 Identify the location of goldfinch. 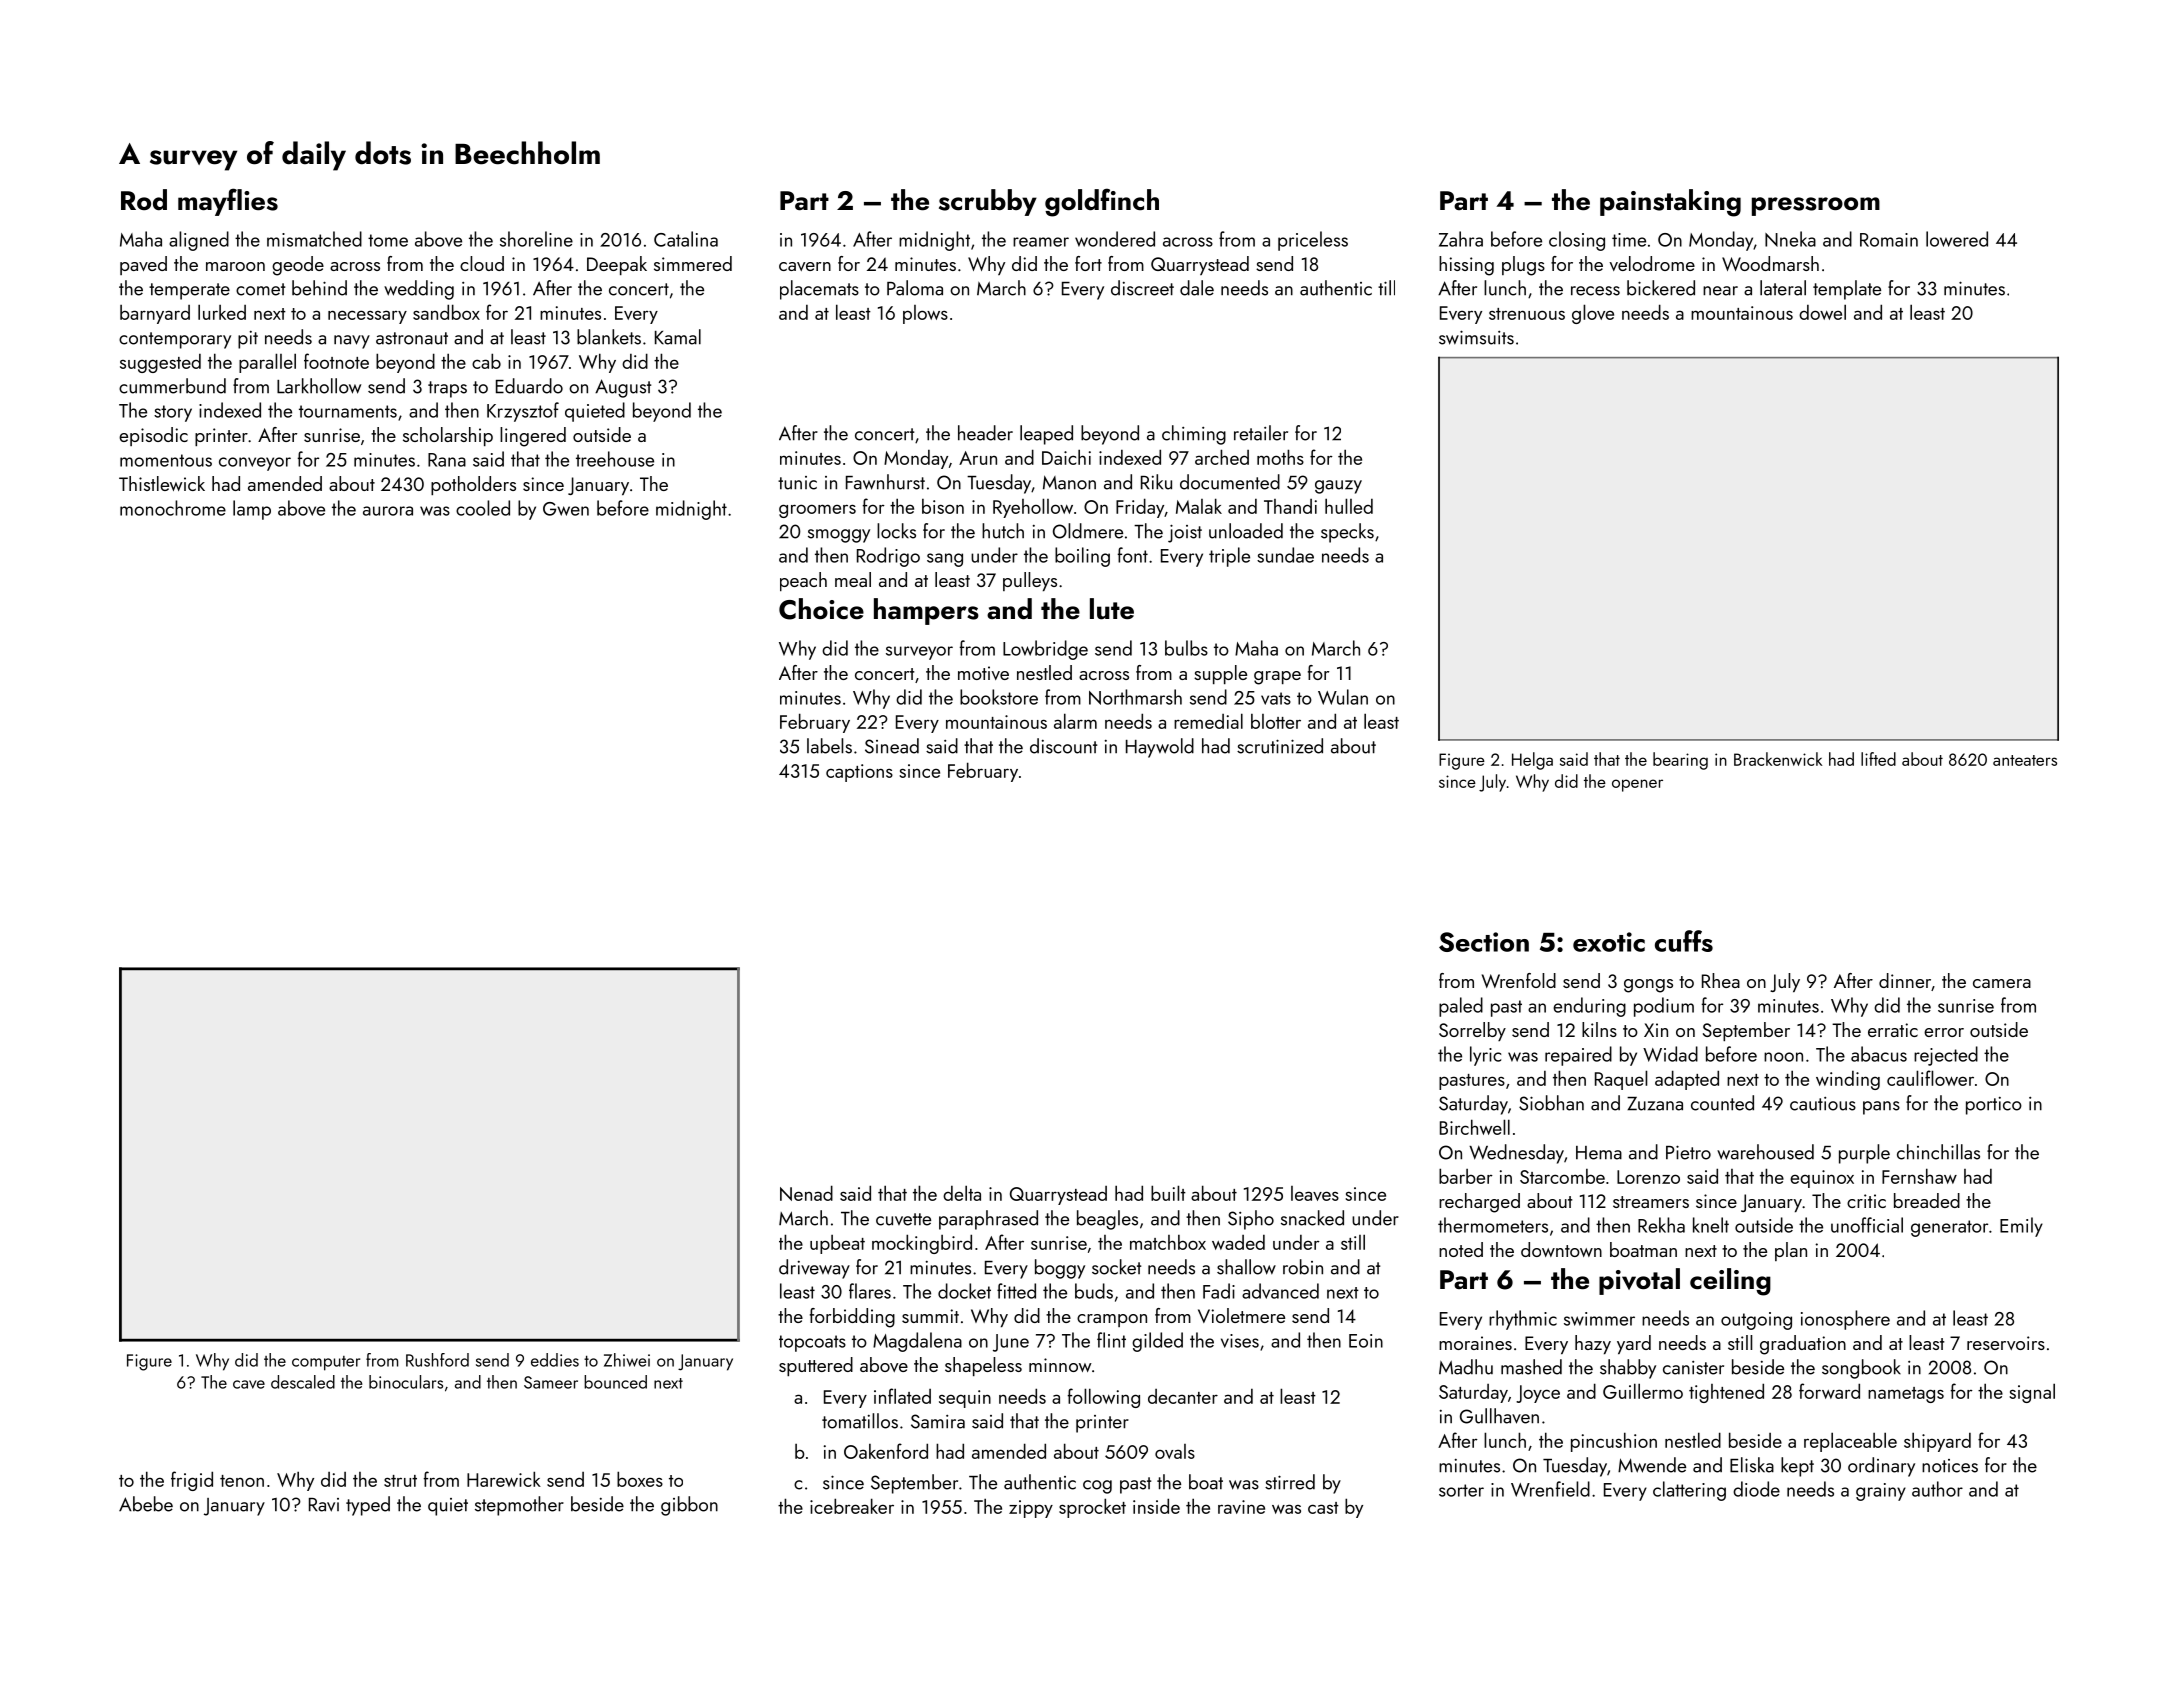
(1102, 202).
